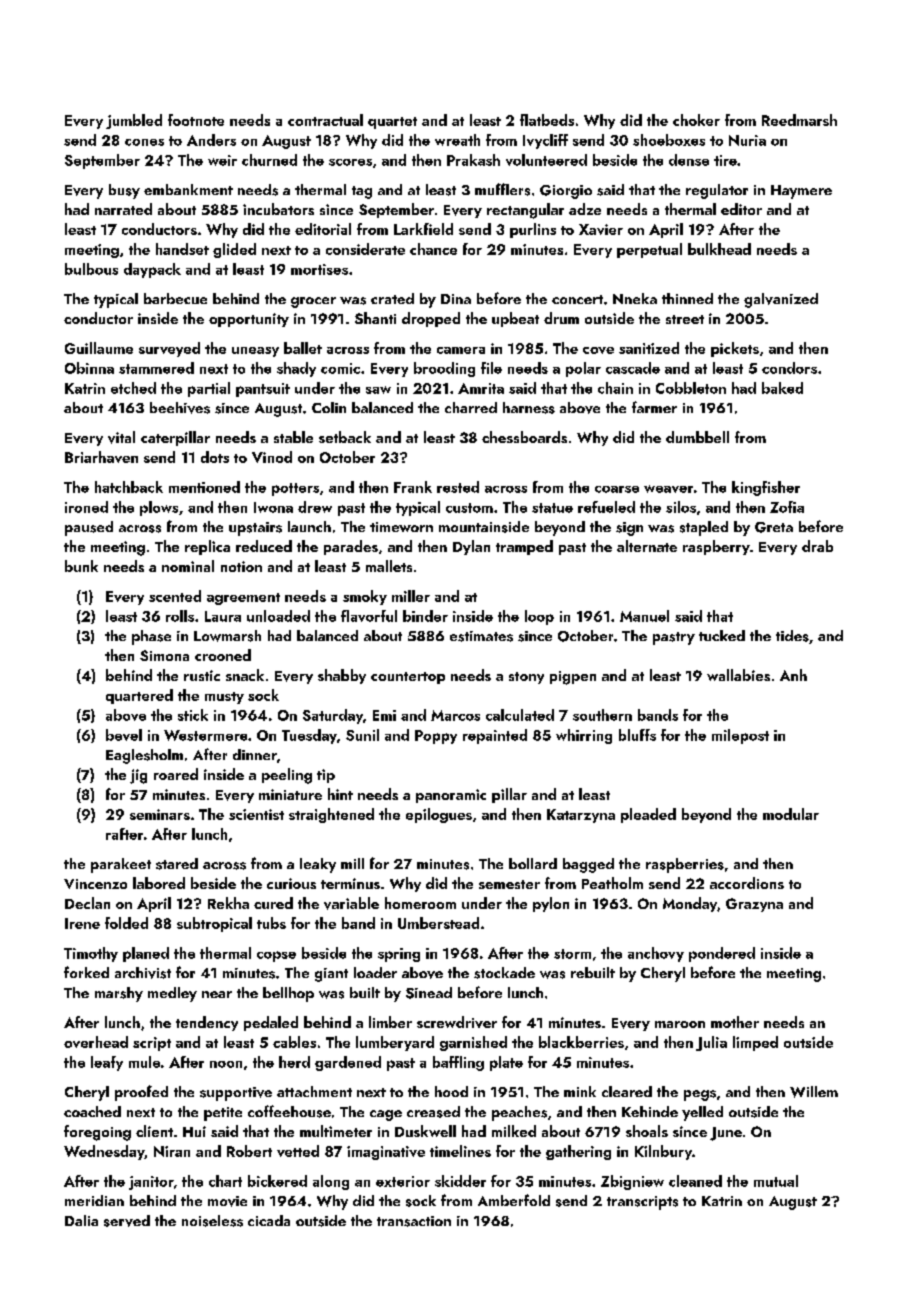  Describe the element at coordinates (738, 675) in the document. I see `wallabies` at that location.
